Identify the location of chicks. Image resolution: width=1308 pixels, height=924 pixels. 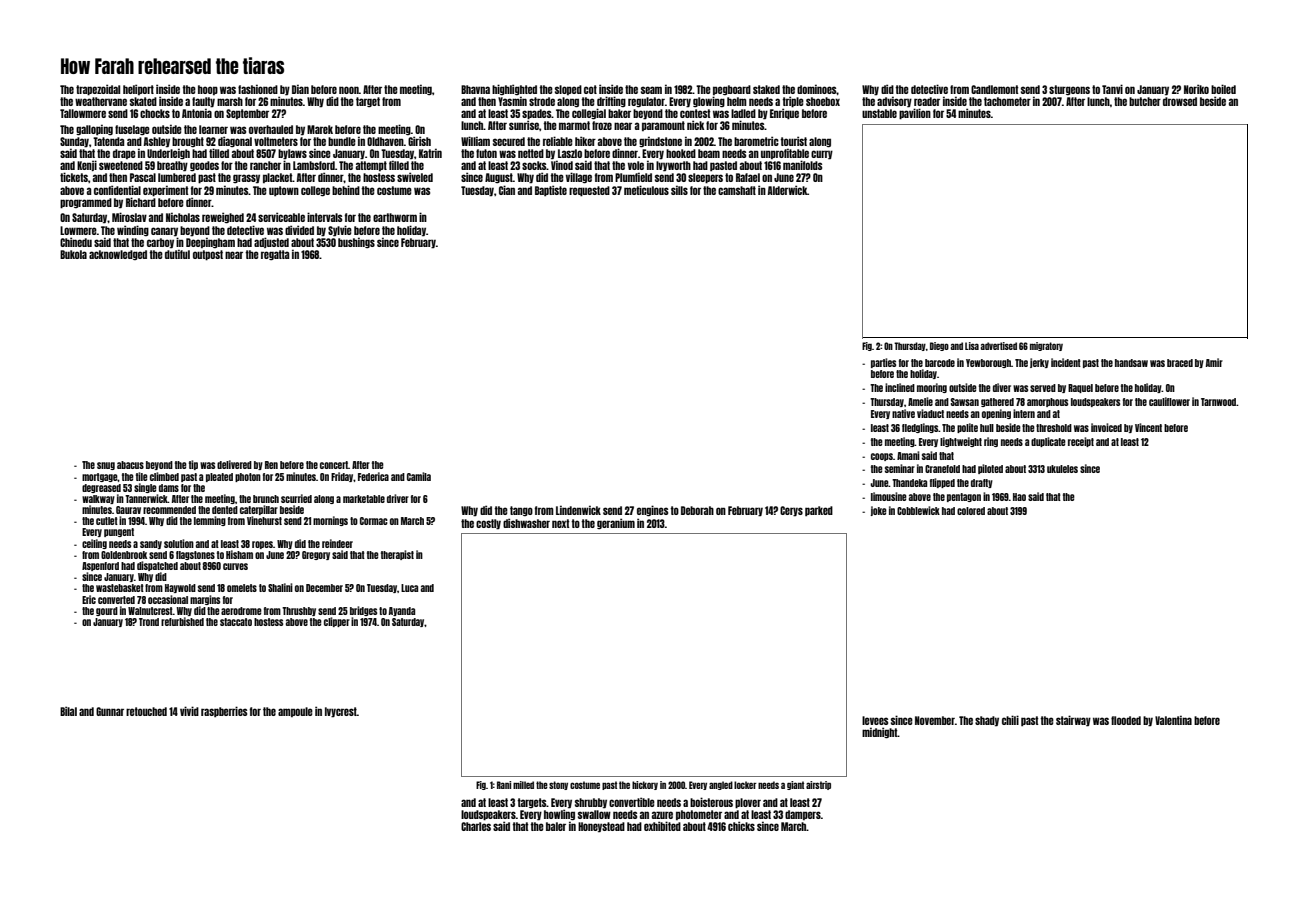
(741, 826).
